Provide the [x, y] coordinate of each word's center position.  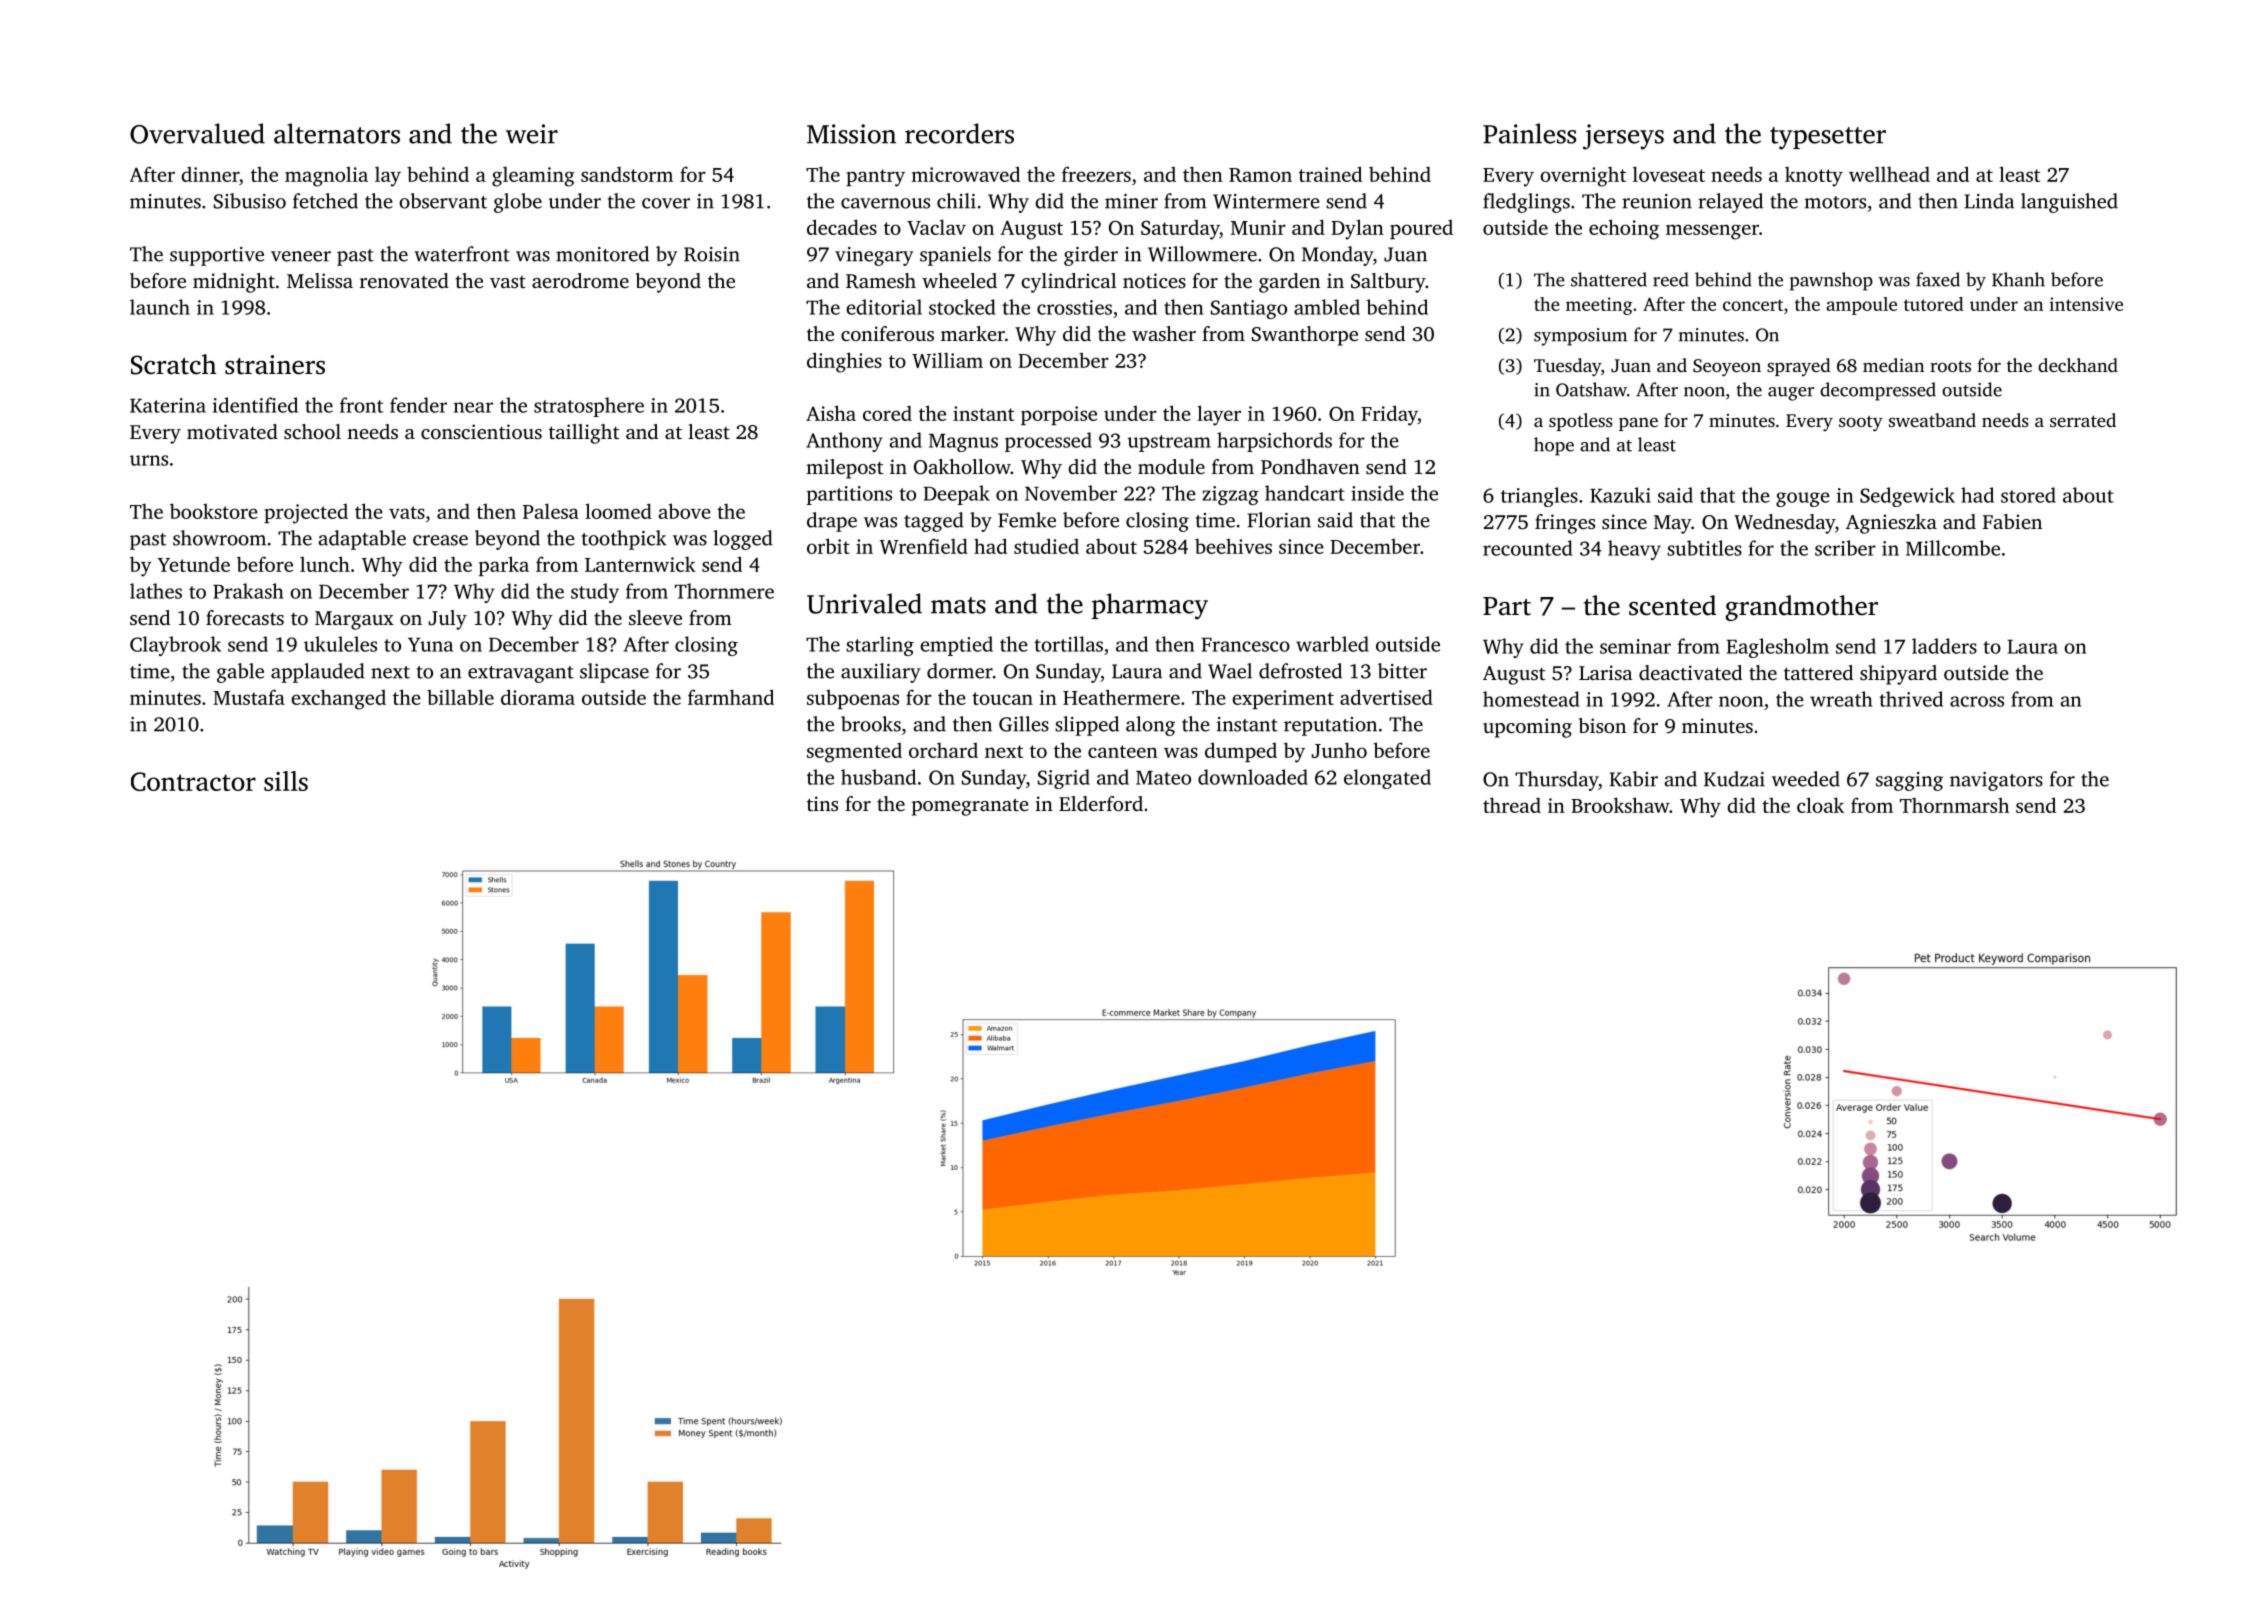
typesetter [1828, 138]
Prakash [248, 591]
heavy [1634, 550]
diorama [538, 697]
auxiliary [881, 673]
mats [958, 605]
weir [532, 134]
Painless [1529, 133]
